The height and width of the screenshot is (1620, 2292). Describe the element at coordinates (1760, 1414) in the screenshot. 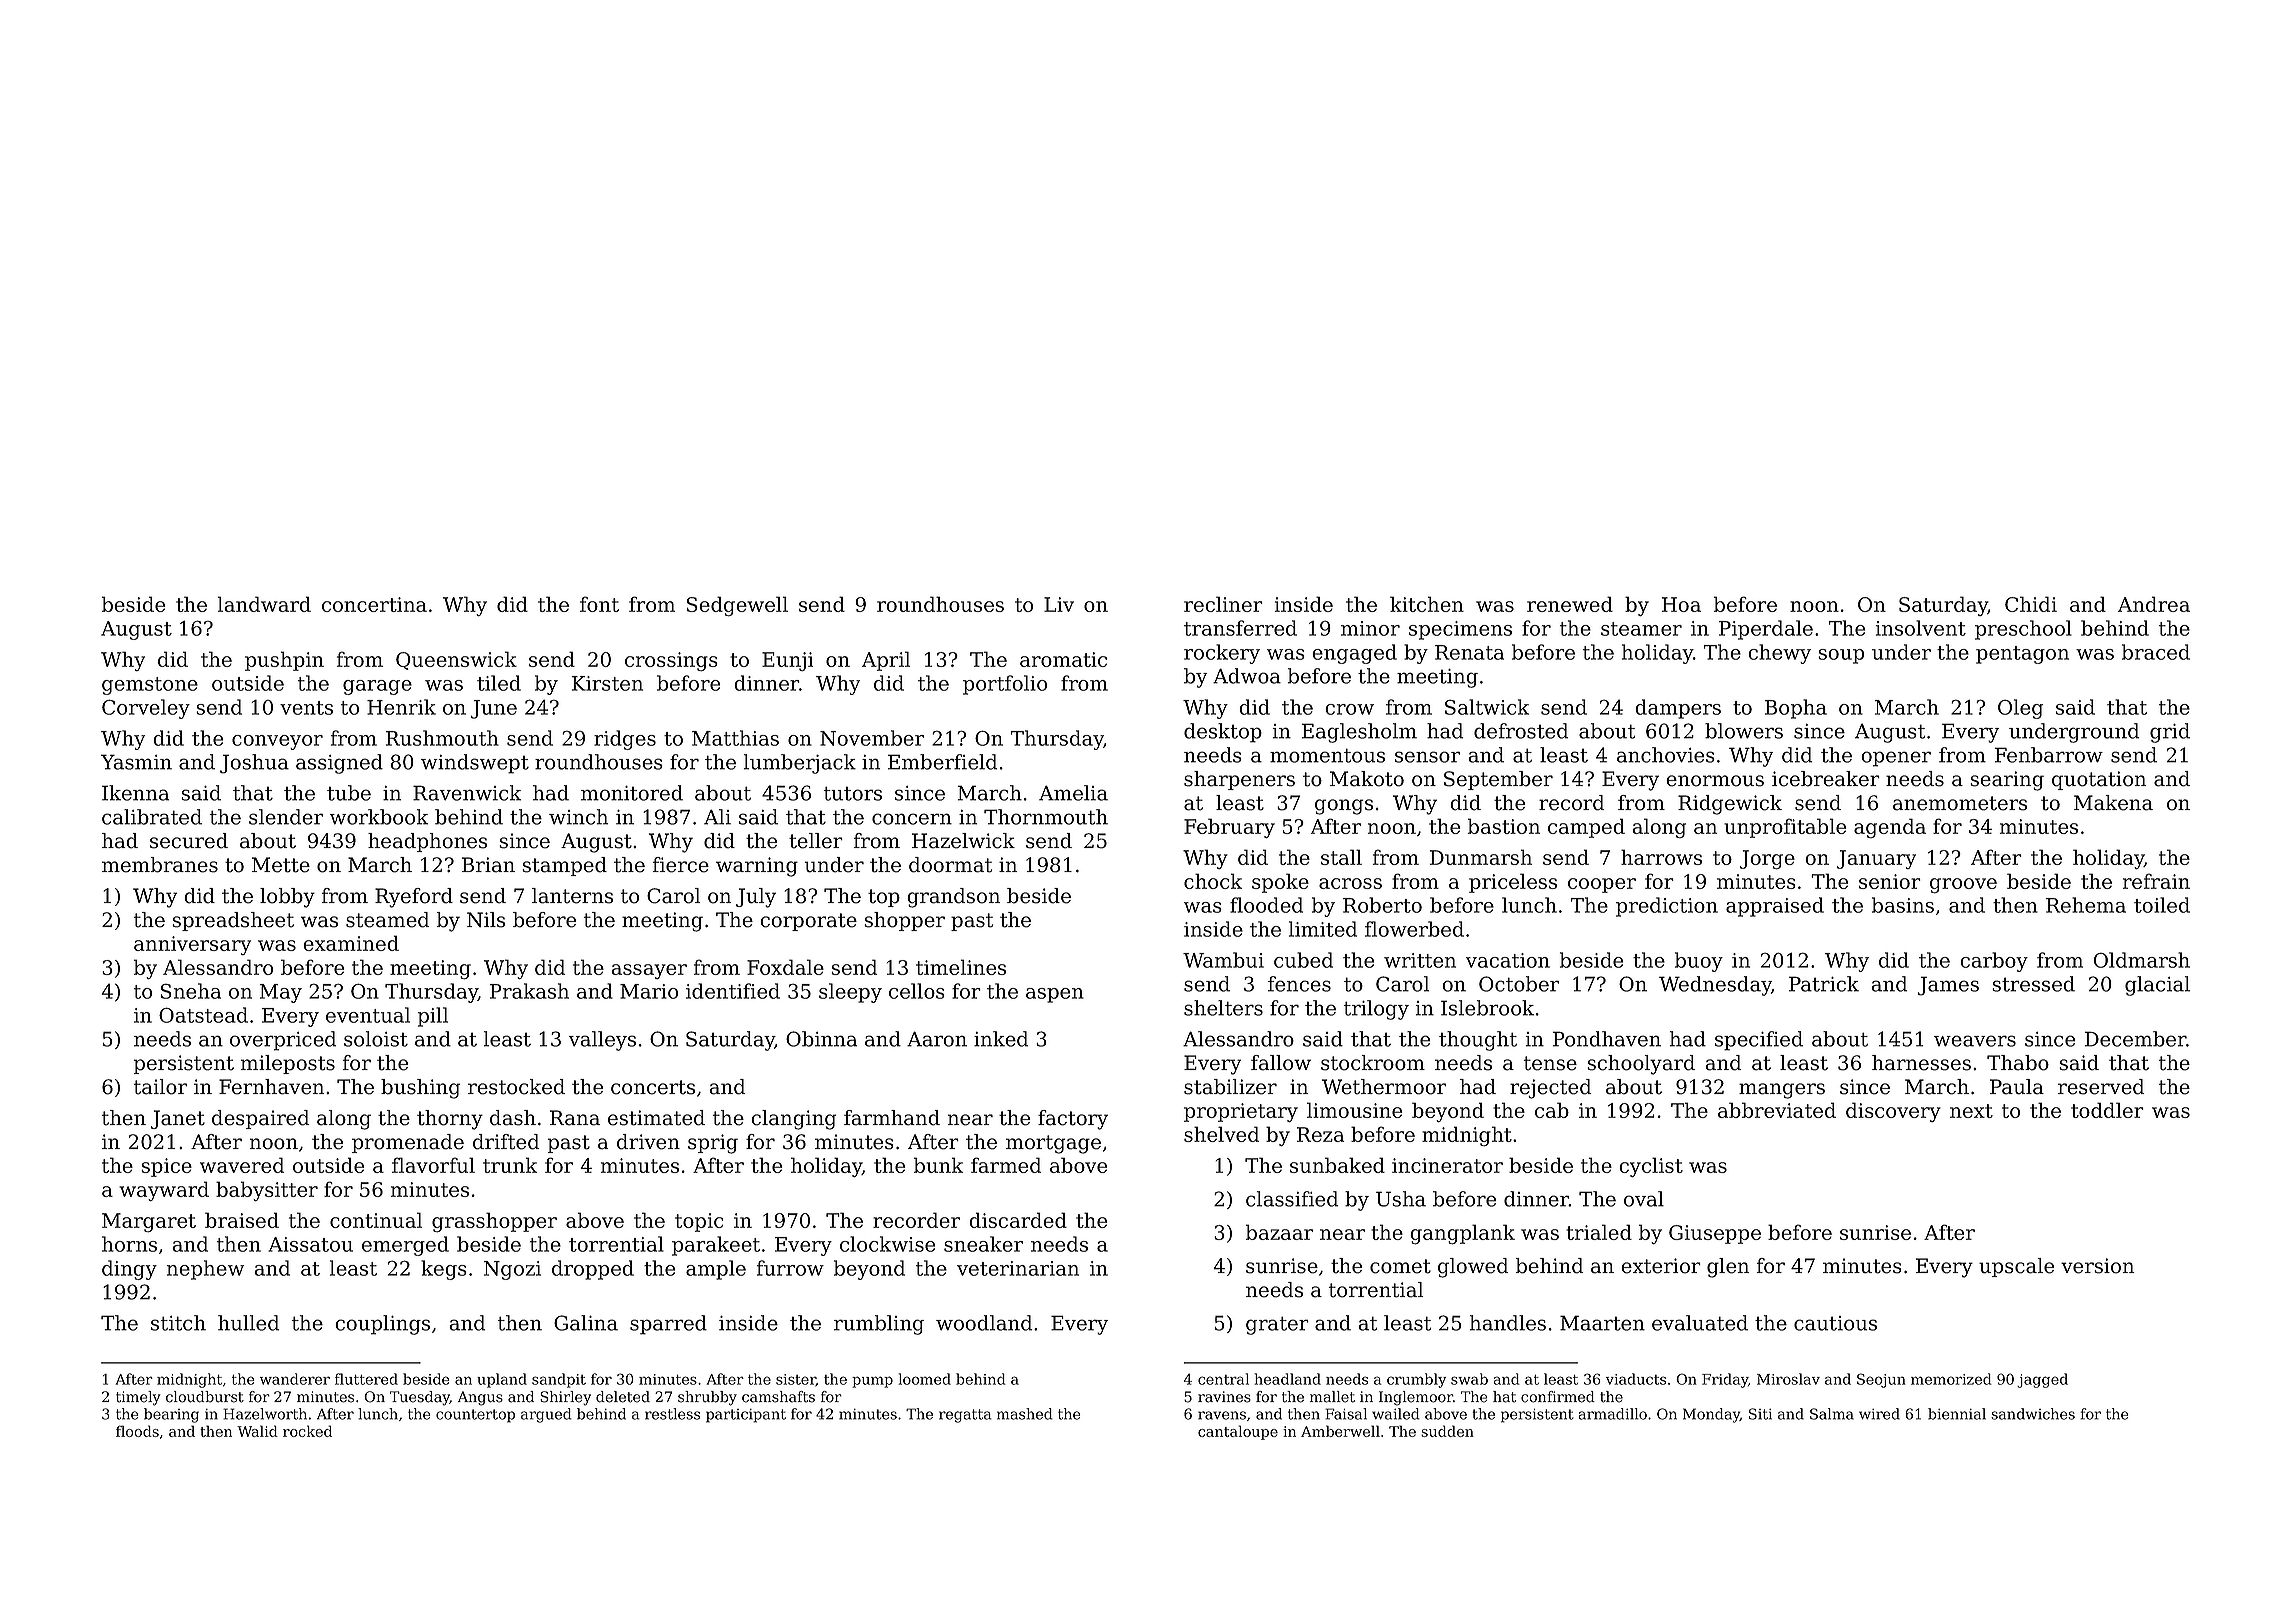

I see `Siti` at that location.
